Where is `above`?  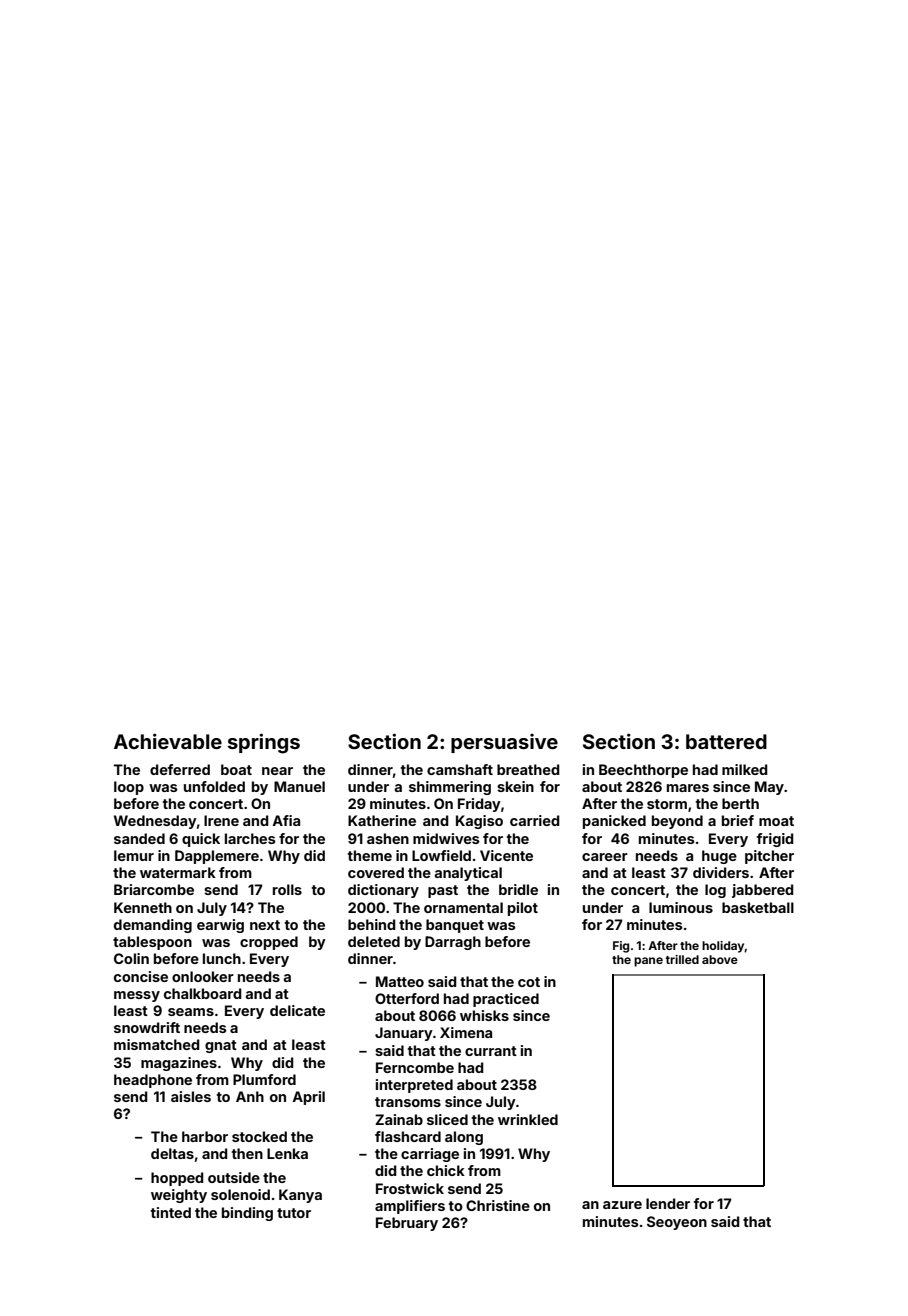
above is located at coordinates (720, 959).
